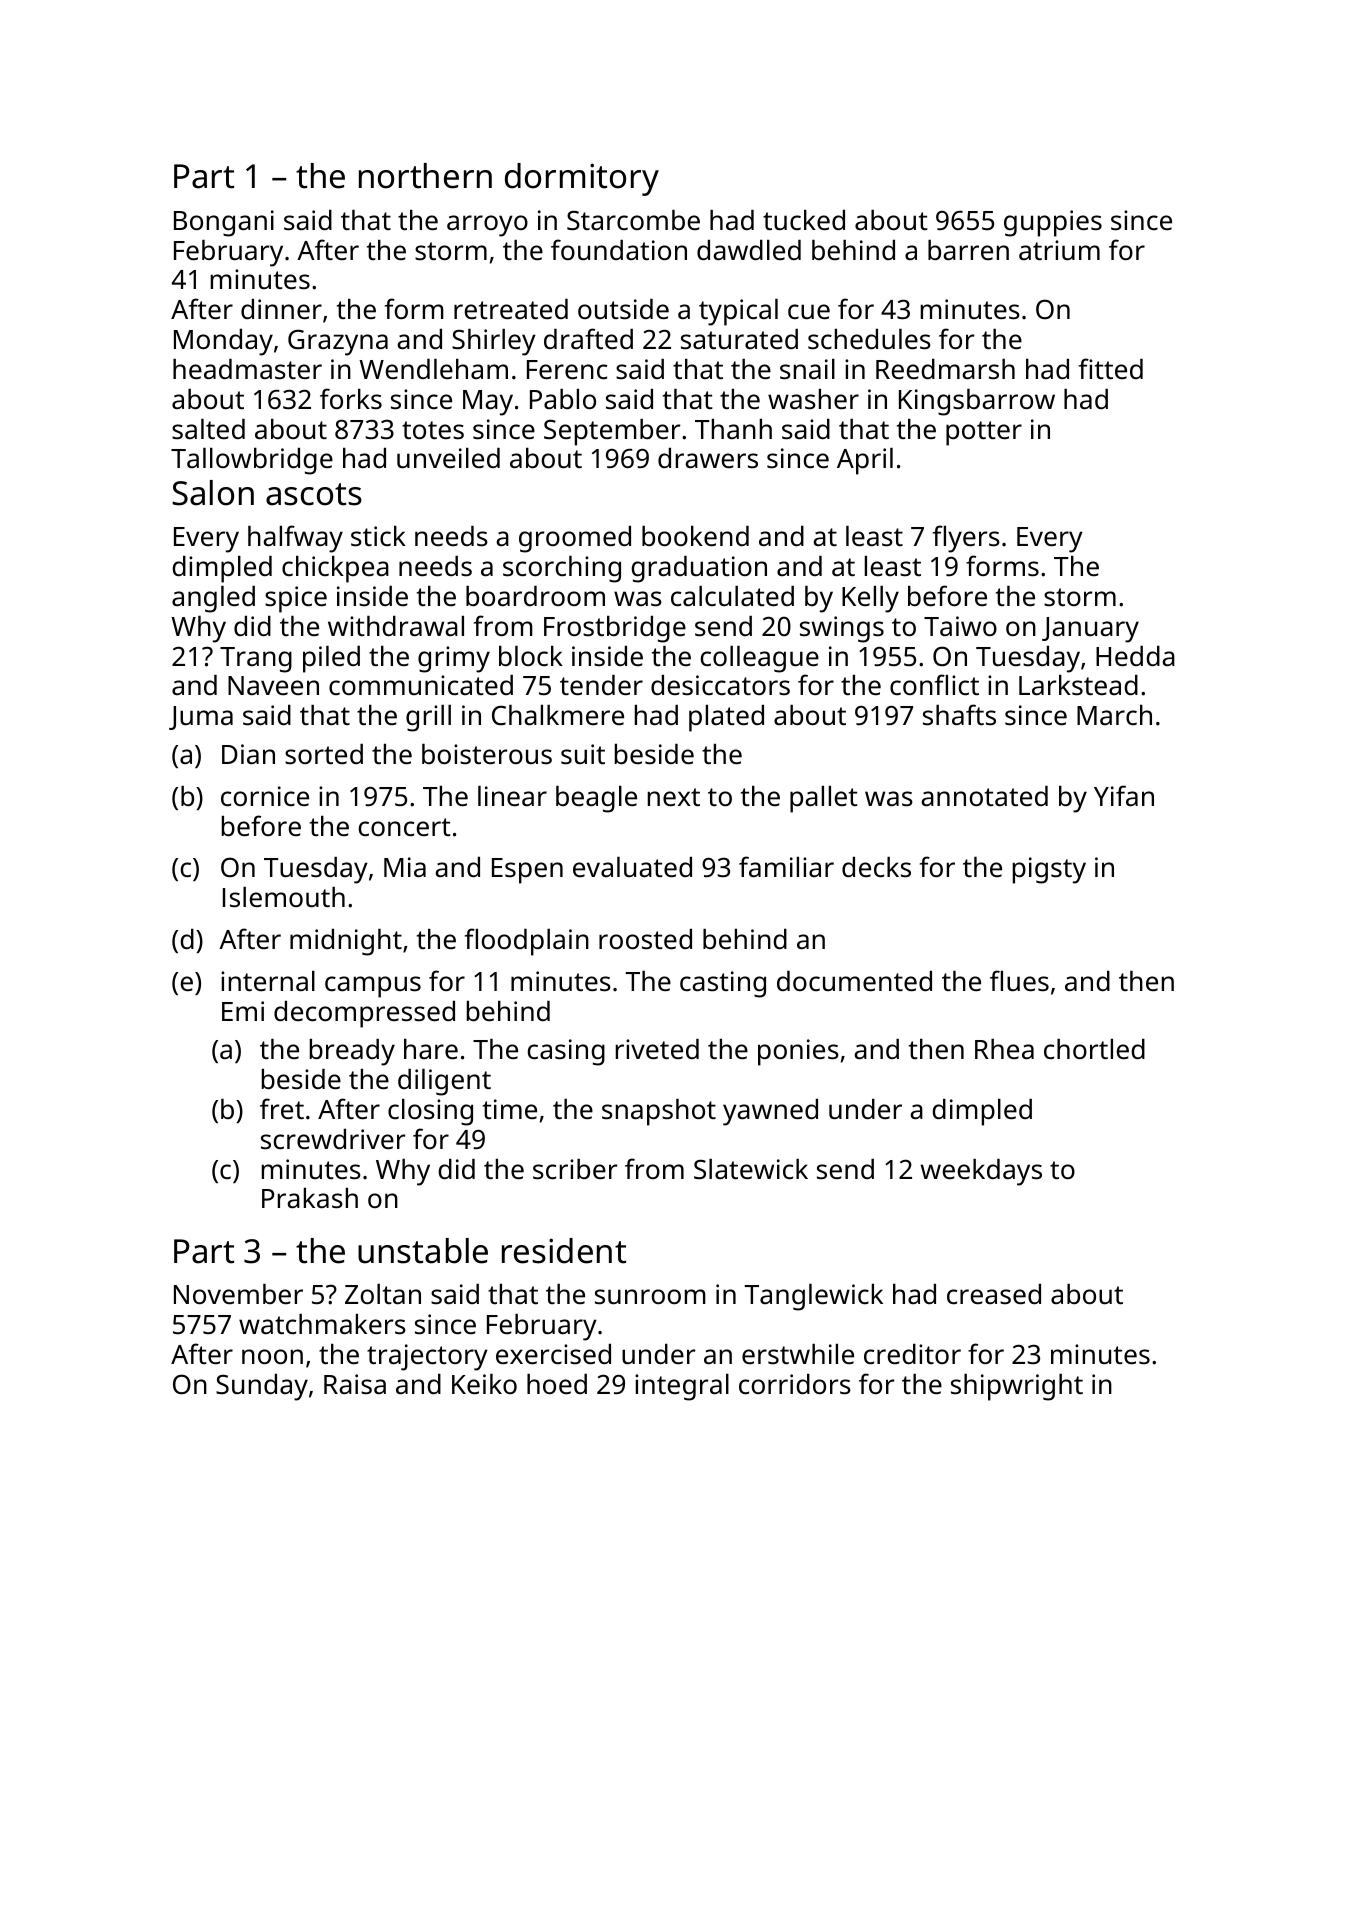  I want to click on Bongani, so click(224, 223).
